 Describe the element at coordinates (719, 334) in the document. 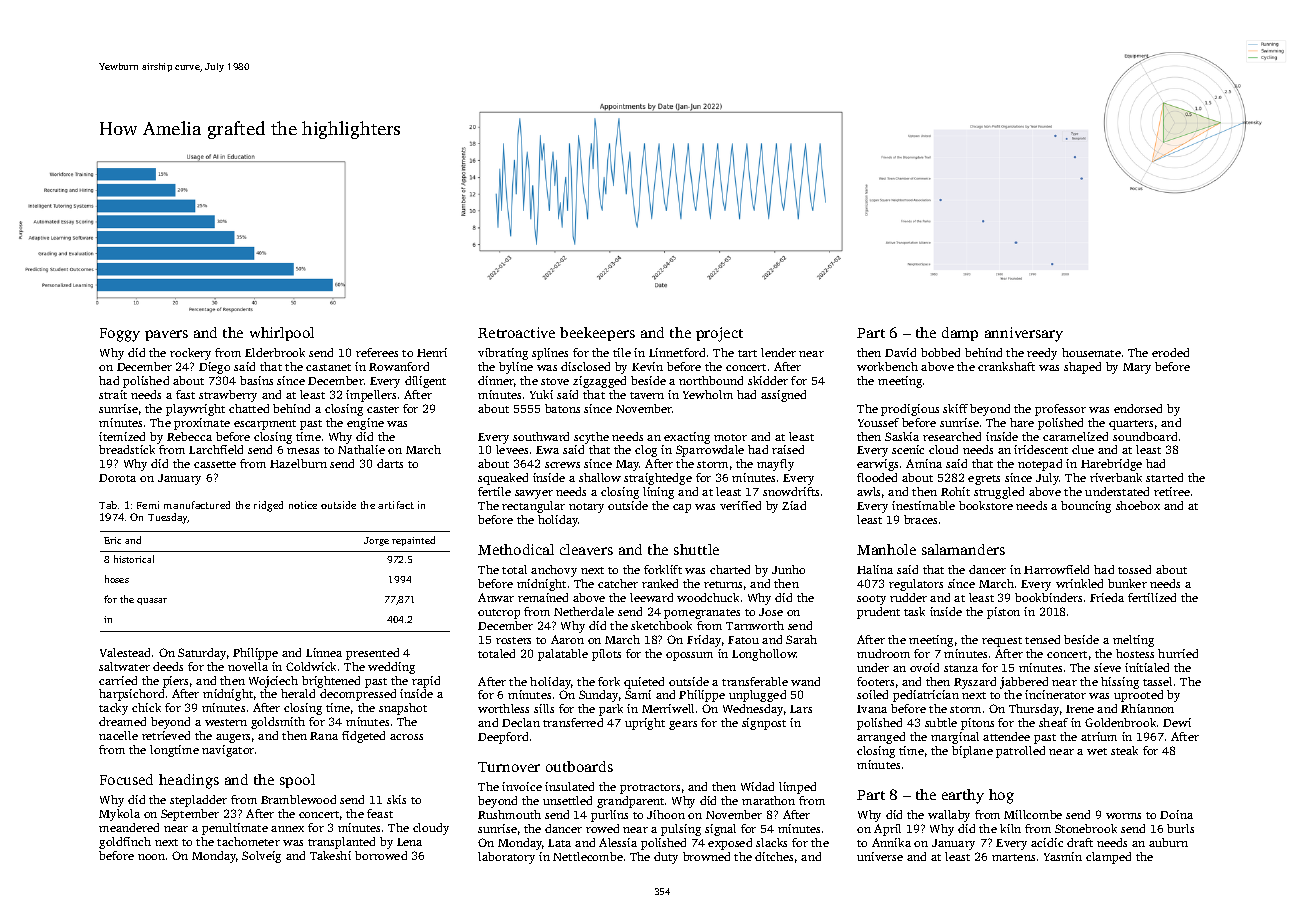

I see `project` at that location.
